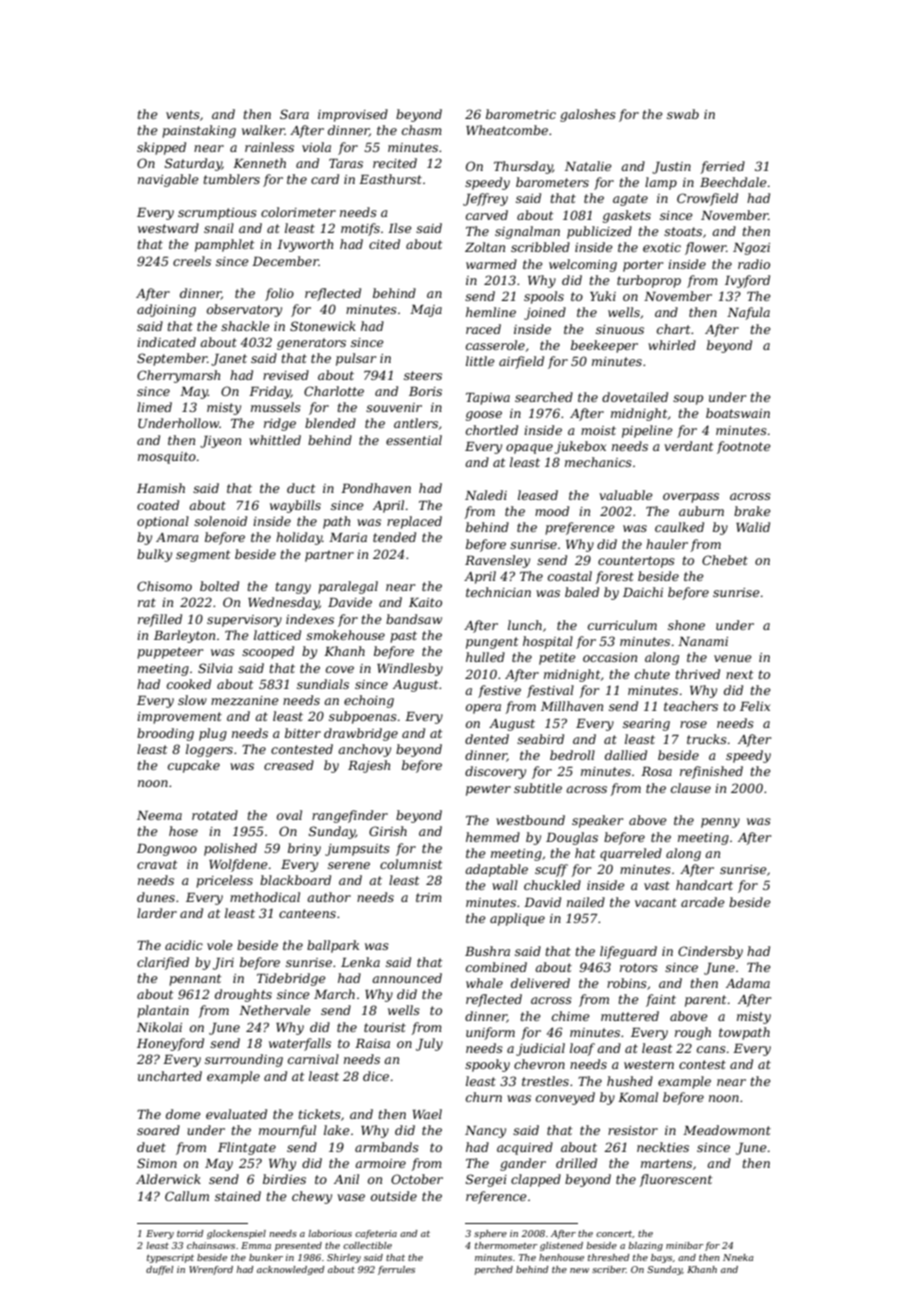  I want to click on Wael, so click(427, 1114).
